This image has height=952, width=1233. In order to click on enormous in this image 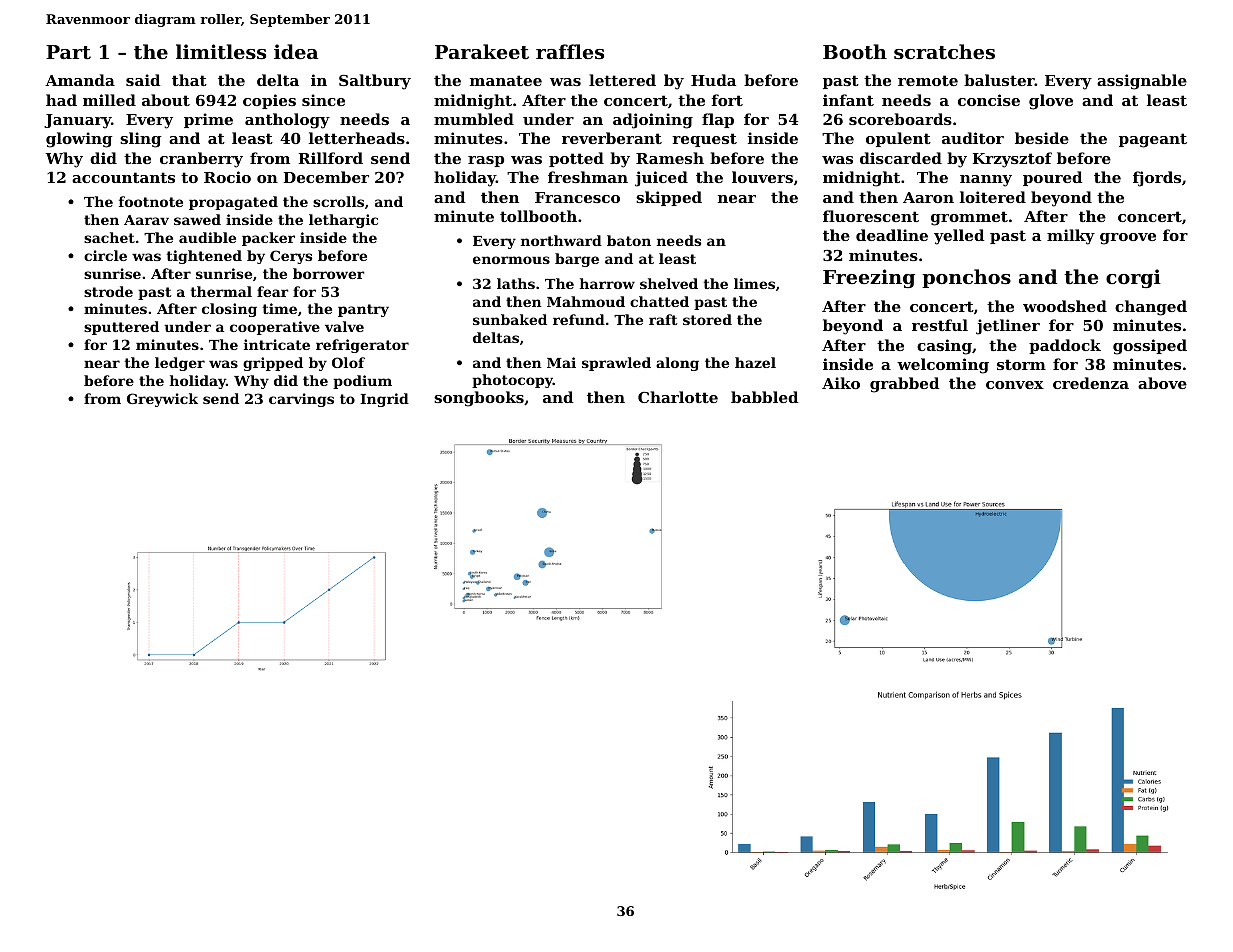, I will do `click(511, 260)`.
